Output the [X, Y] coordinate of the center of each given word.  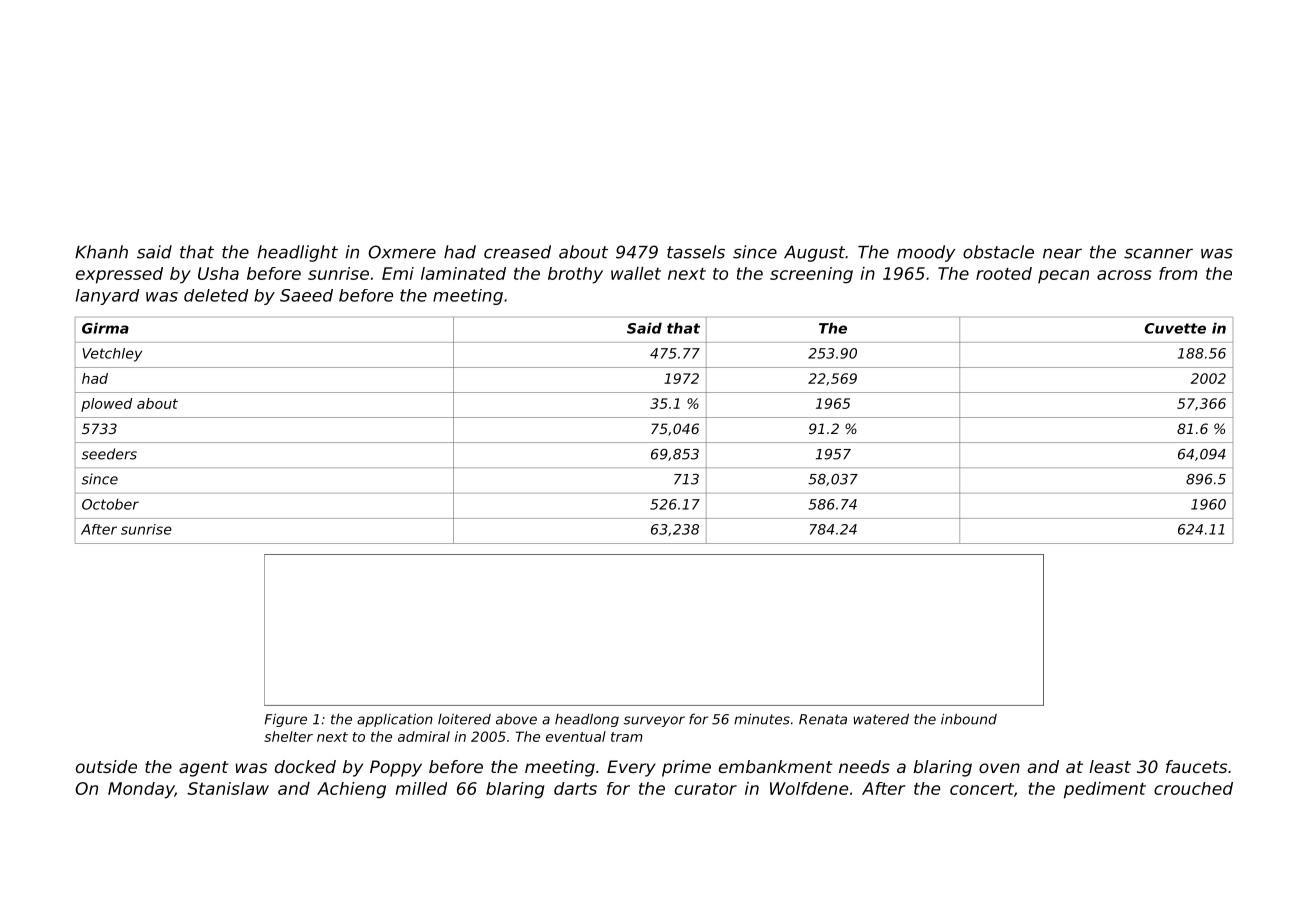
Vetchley [112, 355]
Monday [141, 790]
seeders [109, 454]
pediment [1105, 790]
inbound [969, 719]
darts [575, 788]
